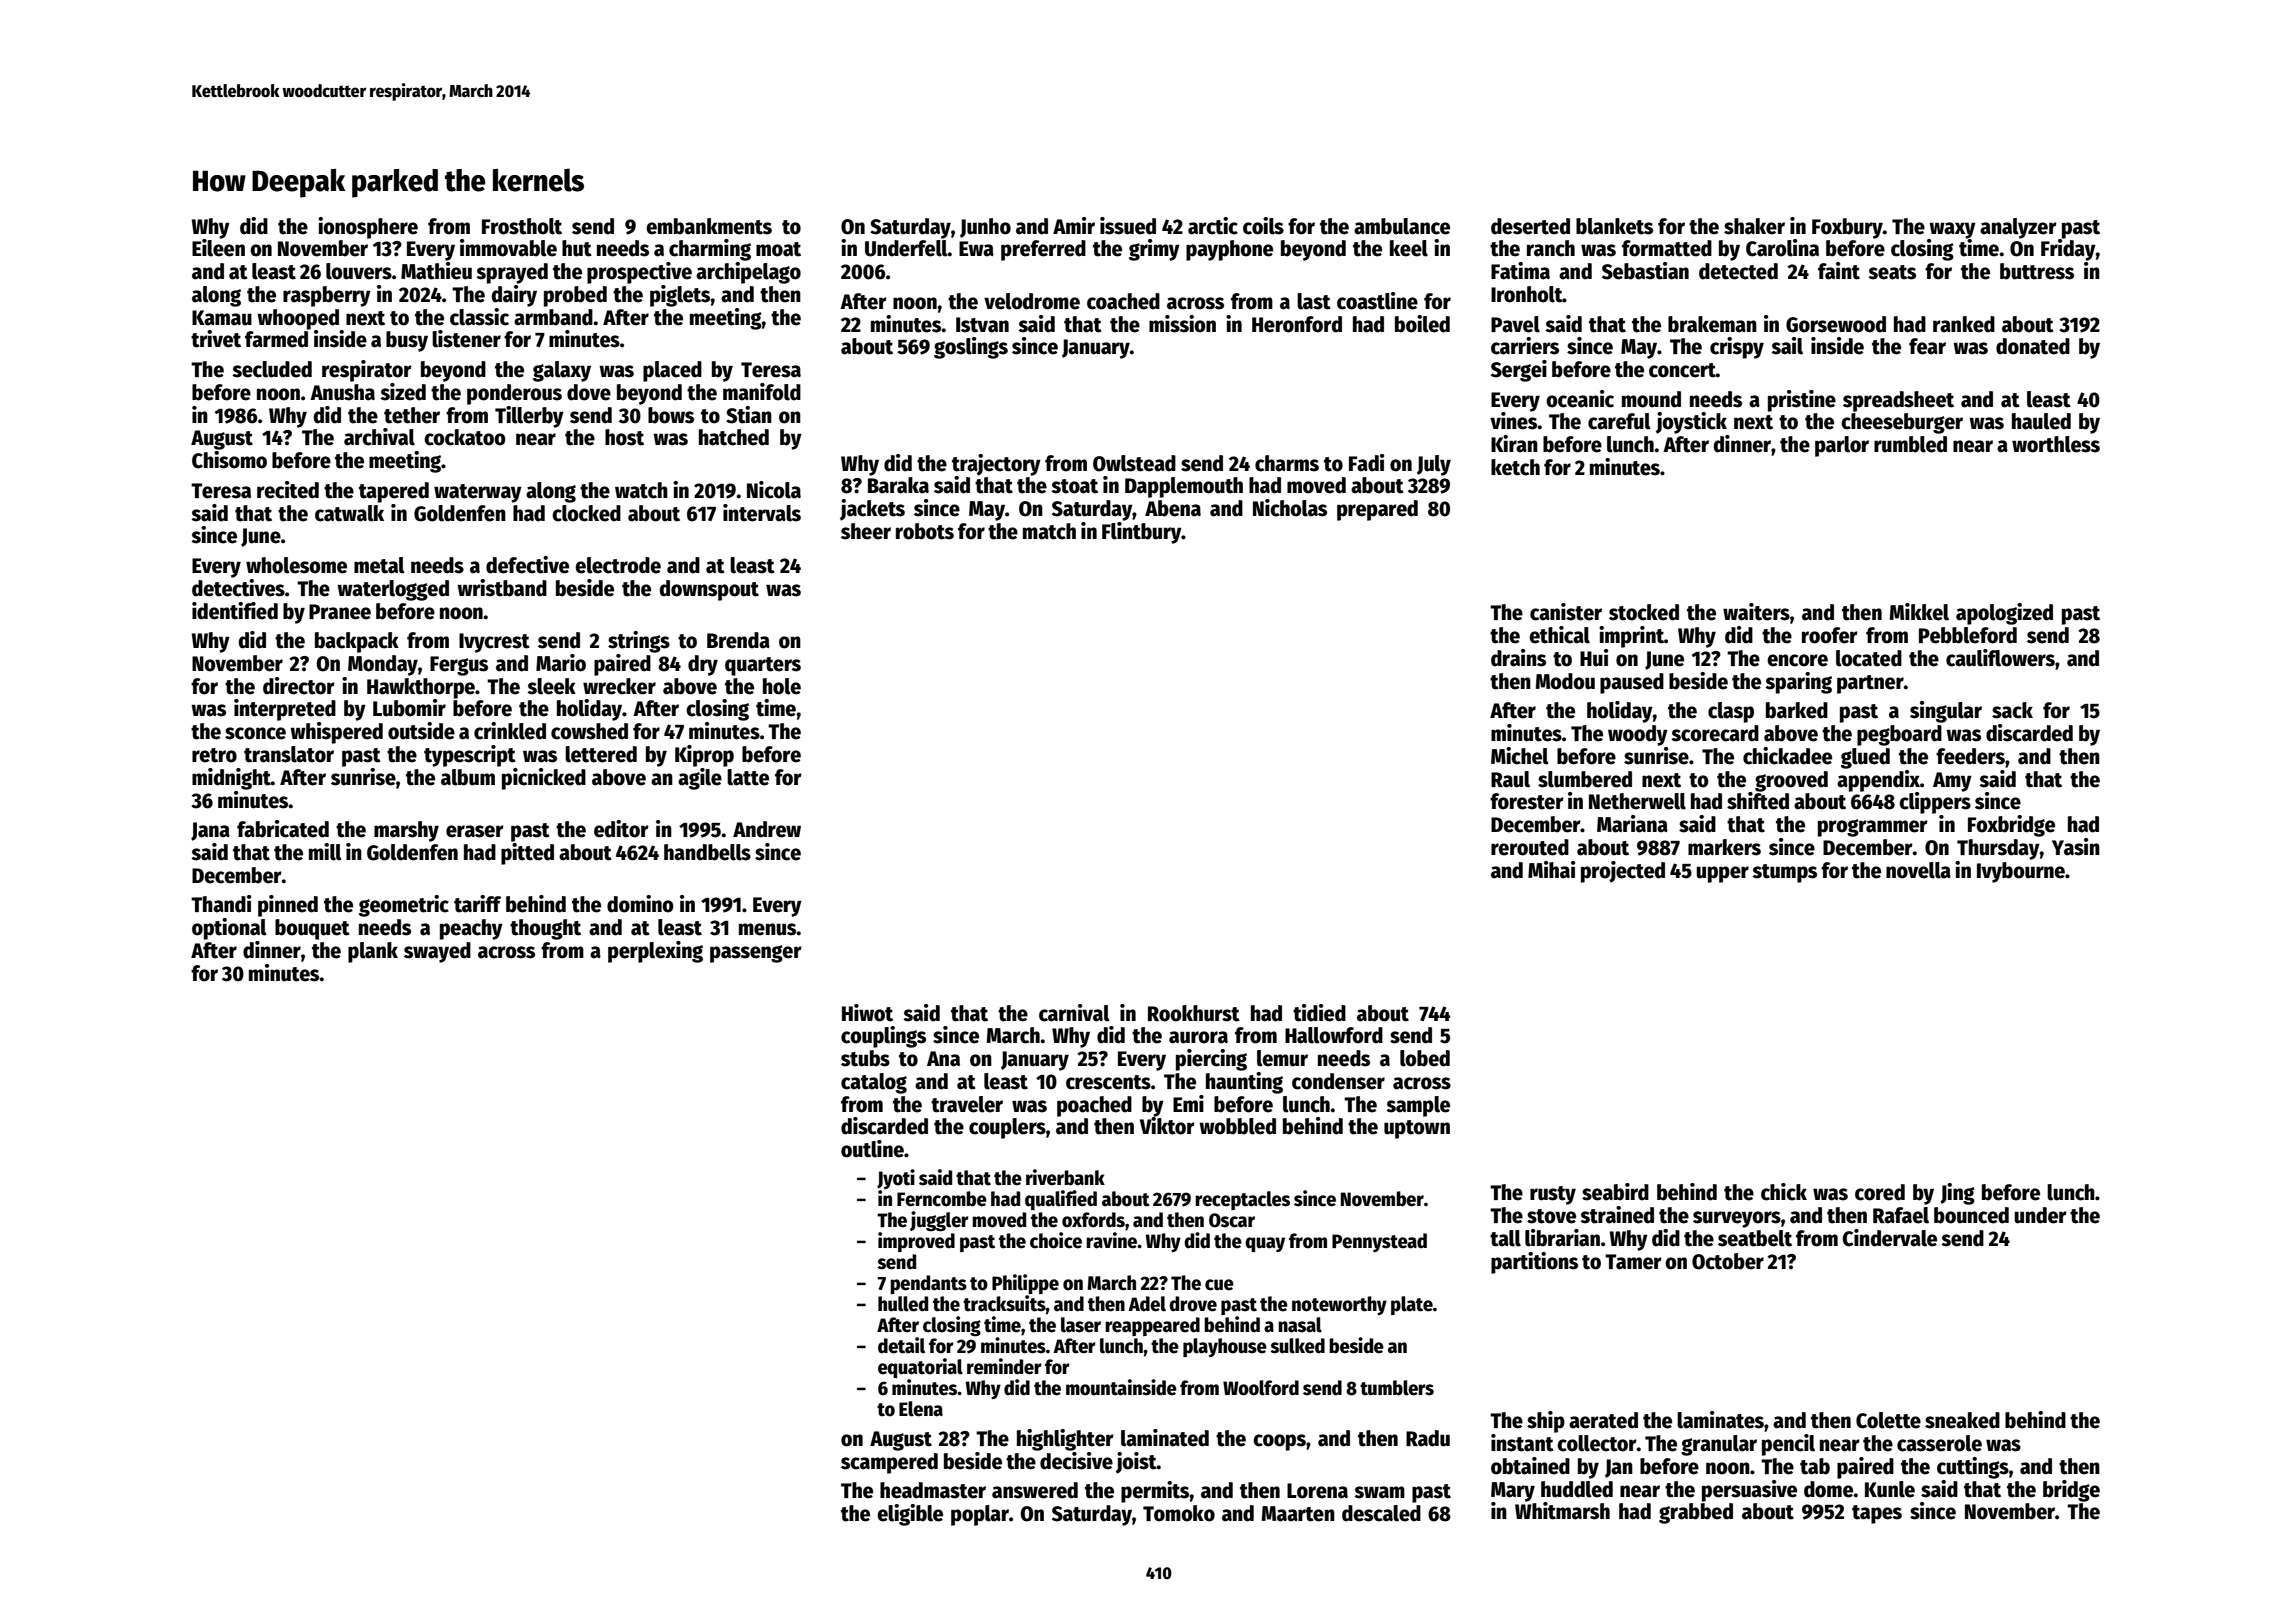  What do you see at coordinates (1623, 872) in the screenshot?
I see `projected` at bounding box center [1623, 872].
